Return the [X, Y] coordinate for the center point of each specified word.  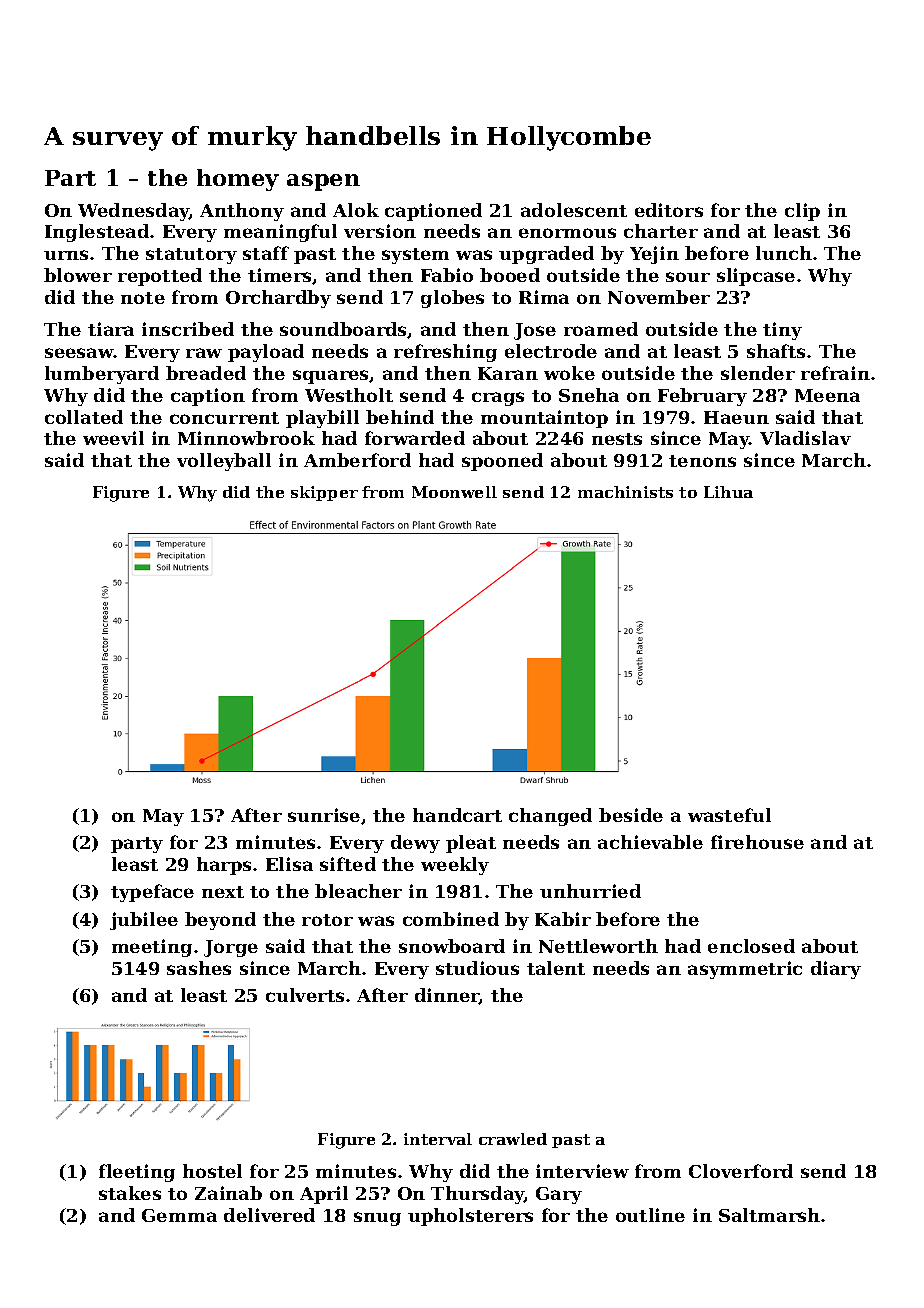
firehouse [757, 842]
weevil [113, 438]
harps [224, 866]
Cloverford [741, 1171]
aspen [323, 182]
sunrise [324, 815]
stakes [130, 1193]
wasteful [729, 815]
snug [377, 1219]
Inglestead [97, 233]
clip [802, 212]
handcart [457, 815]
